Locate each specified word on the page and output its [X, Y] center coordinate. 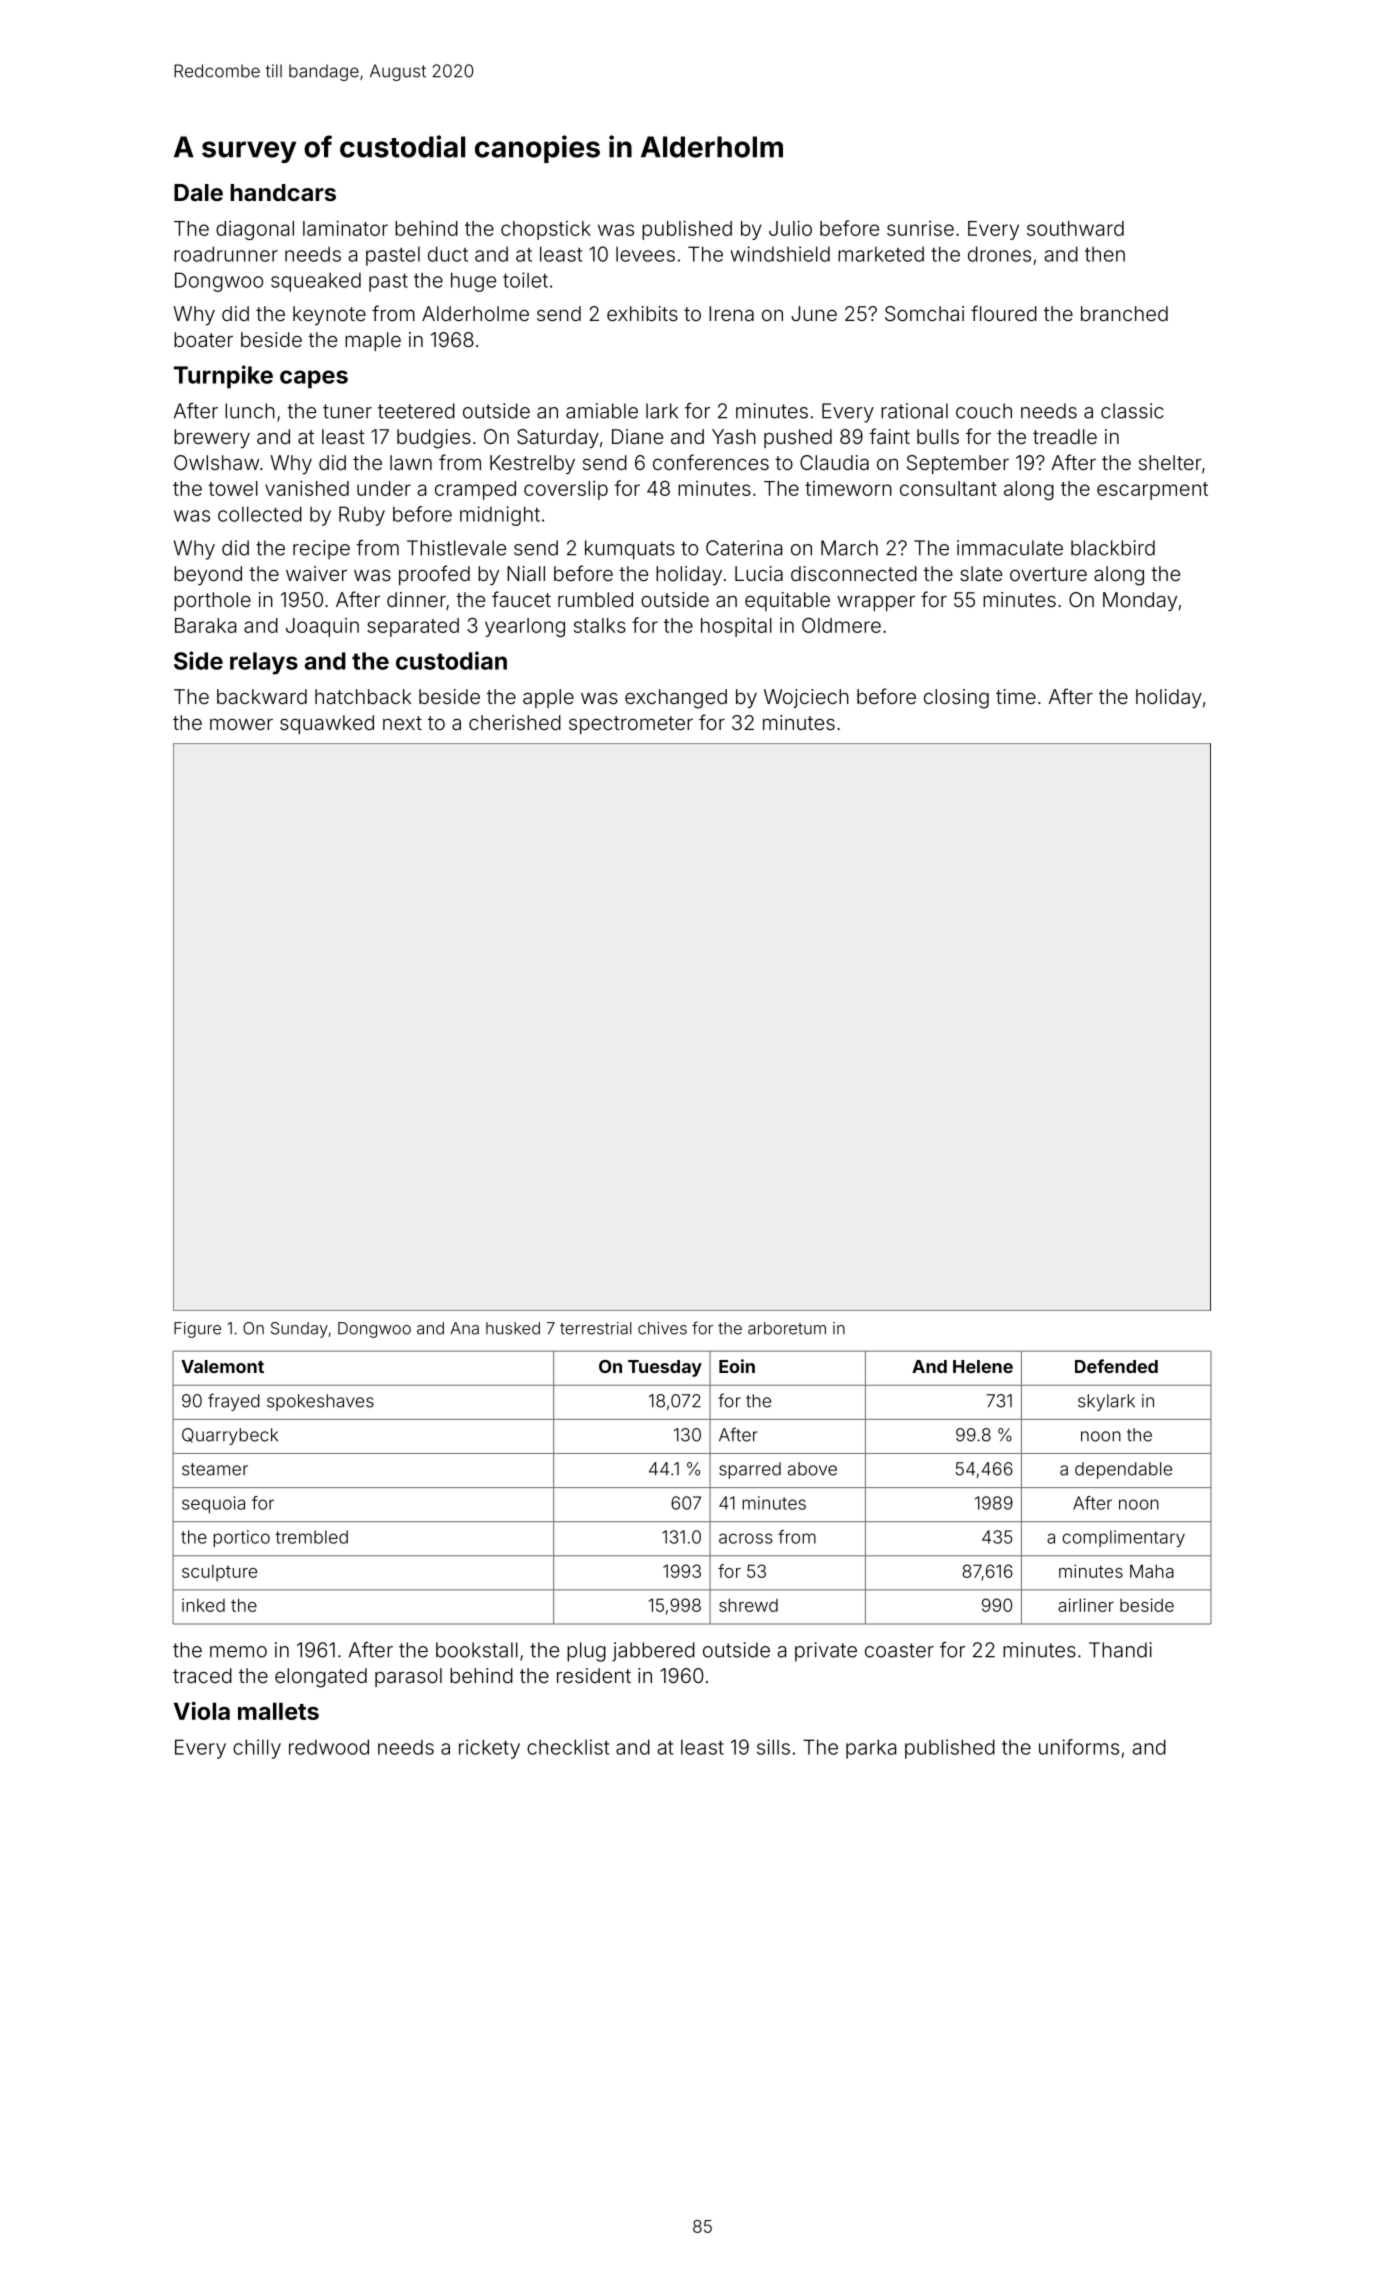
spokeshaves [320, 1402]
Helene [983, 1366]
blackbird [1113, 548]
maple [373, 341]
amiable [602, 411]
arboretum [787, 1328]
